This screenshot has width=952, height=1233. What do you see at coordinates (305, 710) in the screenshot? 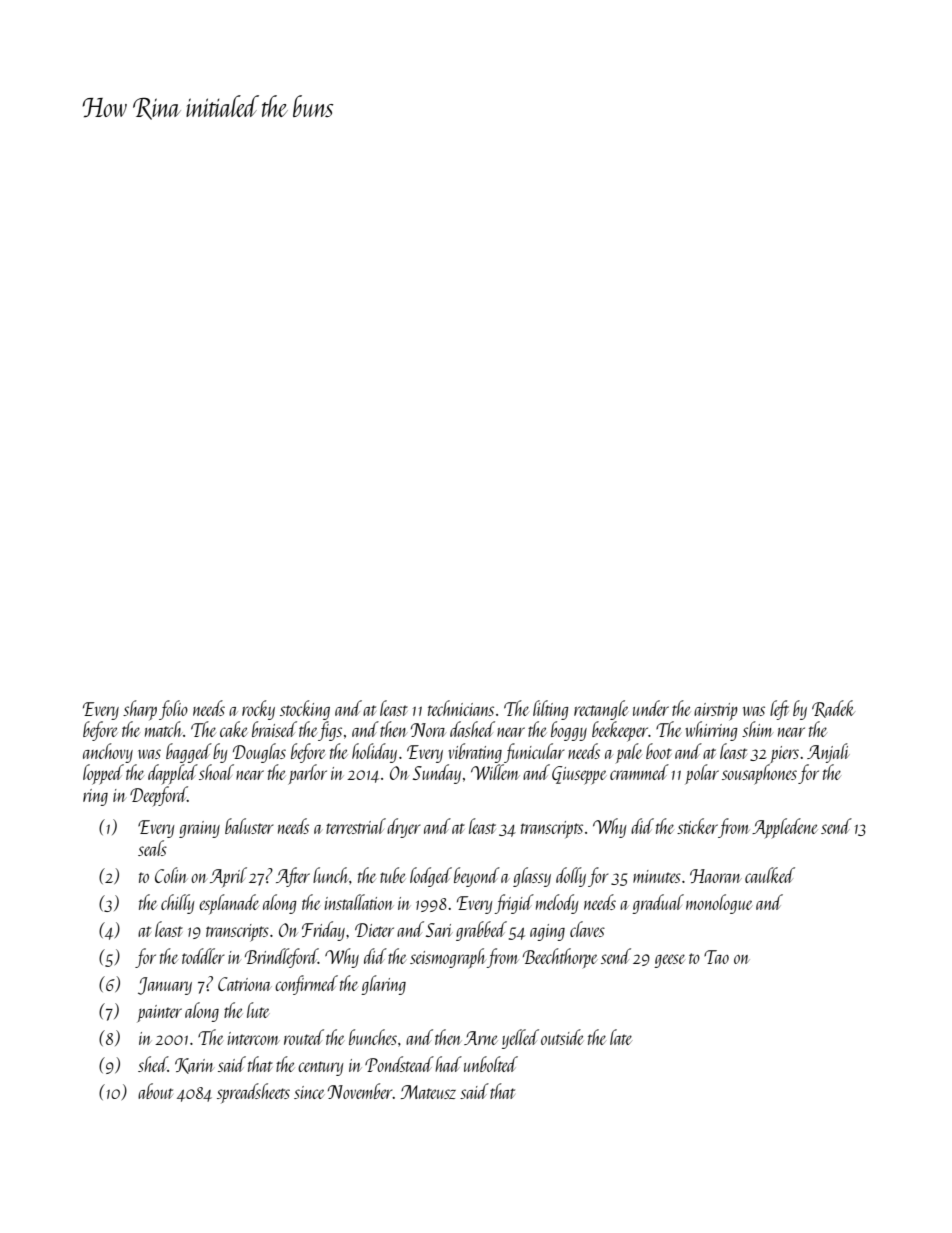
I see `stocking` at bounding box center [305, 710].
